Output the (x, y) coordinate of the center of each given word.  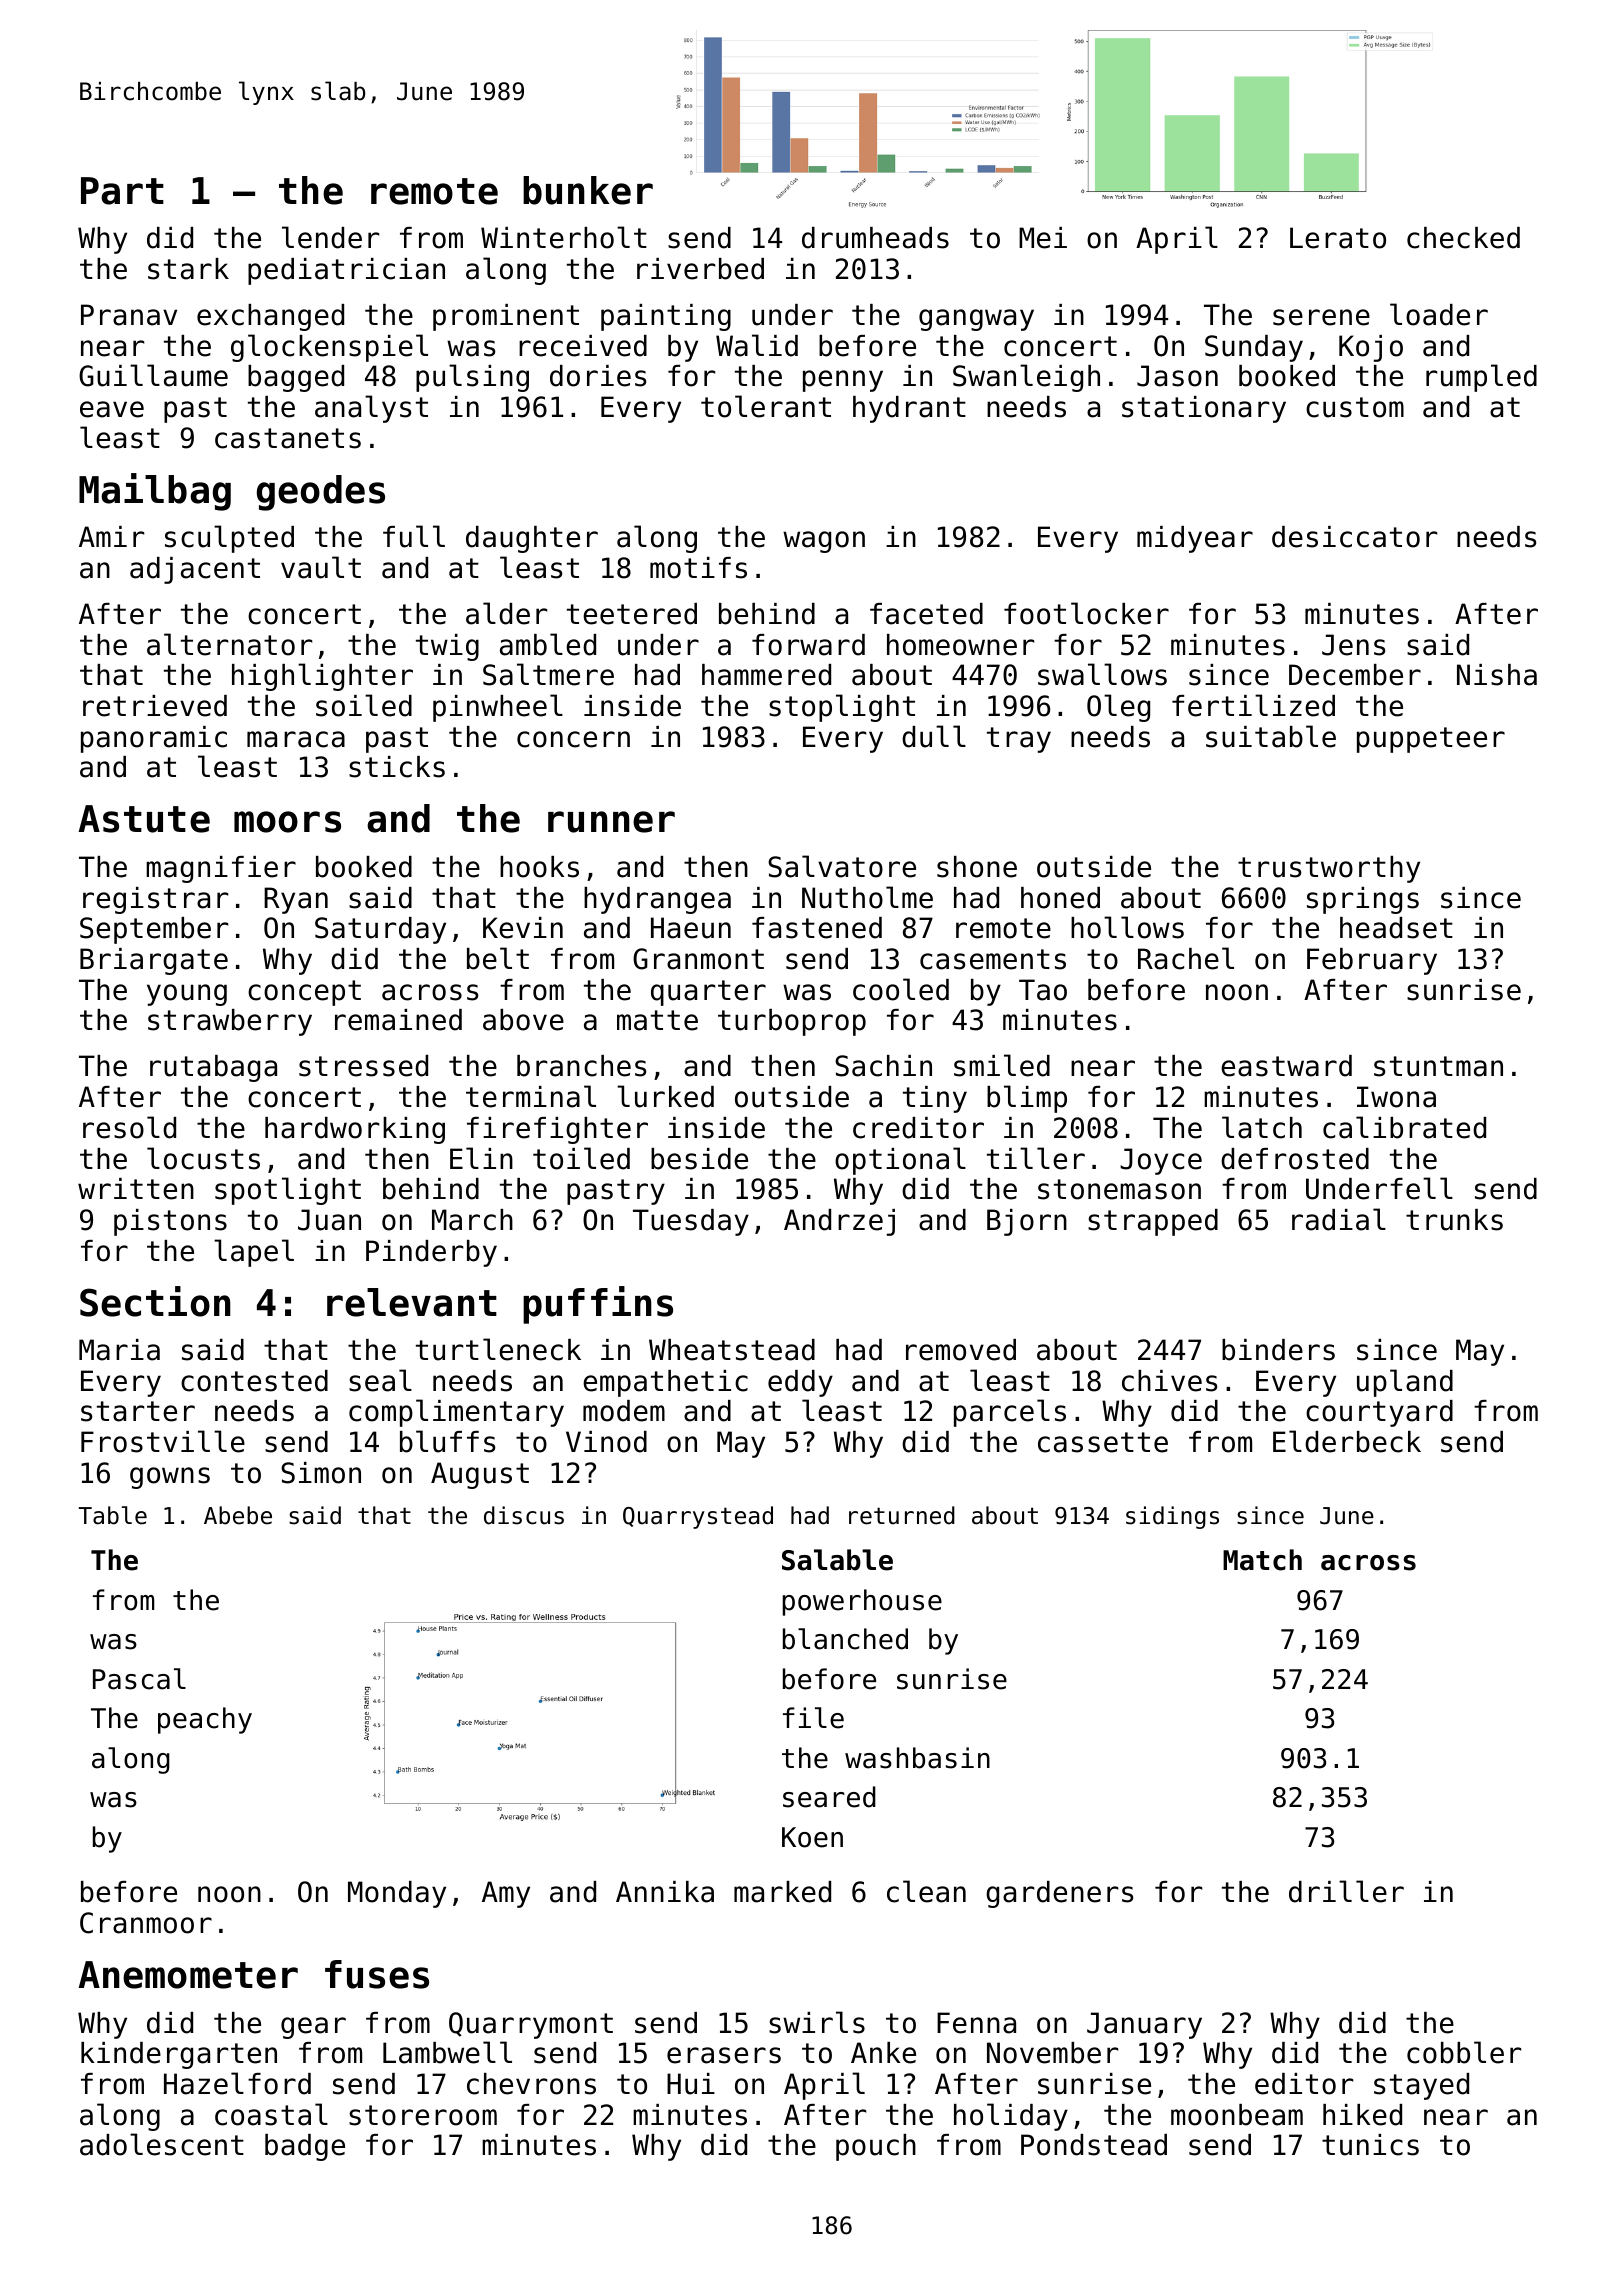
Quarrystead (698, 1517)
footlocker (1086, 613)
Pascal (139, 1679)
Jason (1177, 376)
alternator (229, 644)
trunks (1454, 1220)
